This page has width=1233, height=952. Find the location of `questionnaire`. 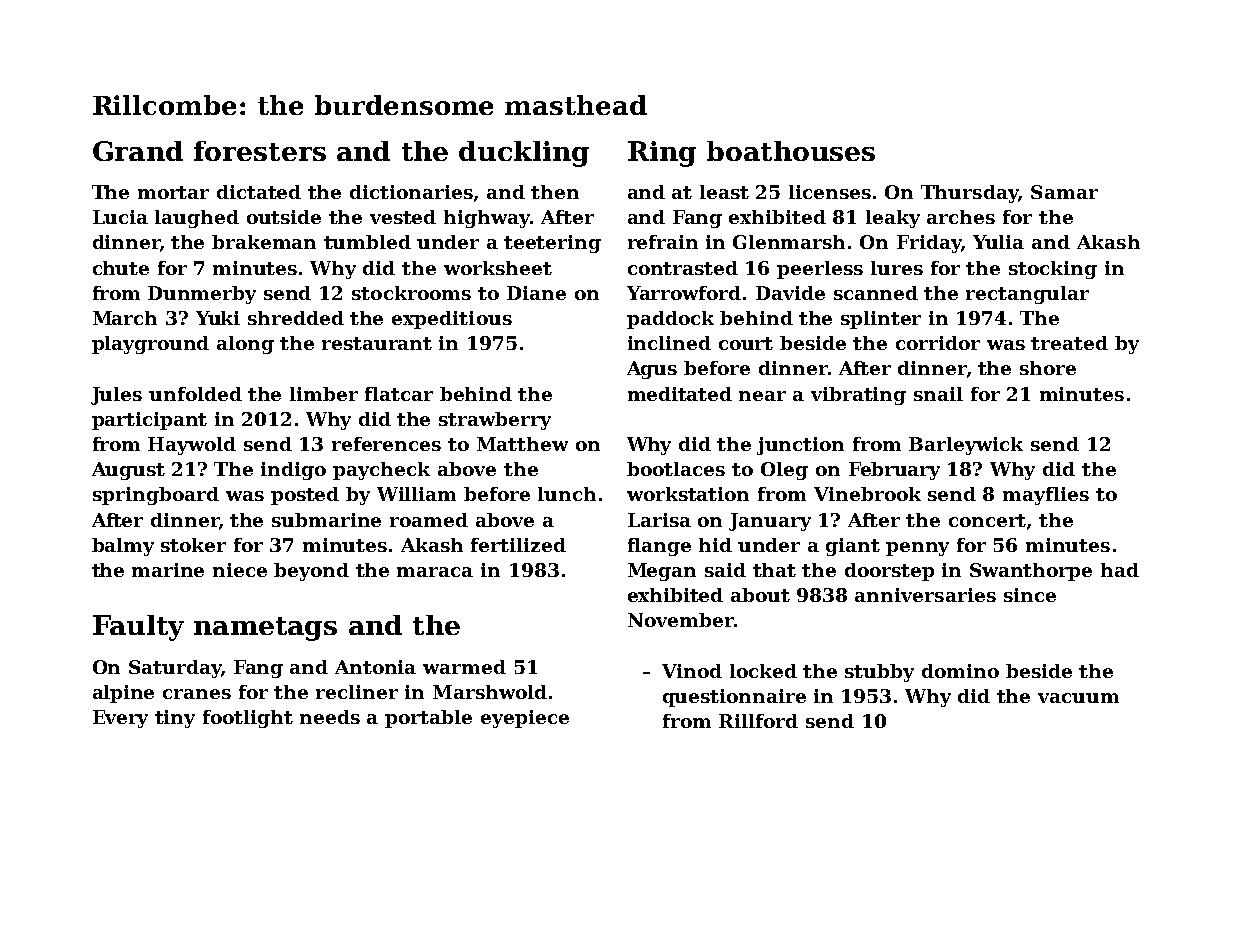

questionnaire is located at coordinates (734, 698).
